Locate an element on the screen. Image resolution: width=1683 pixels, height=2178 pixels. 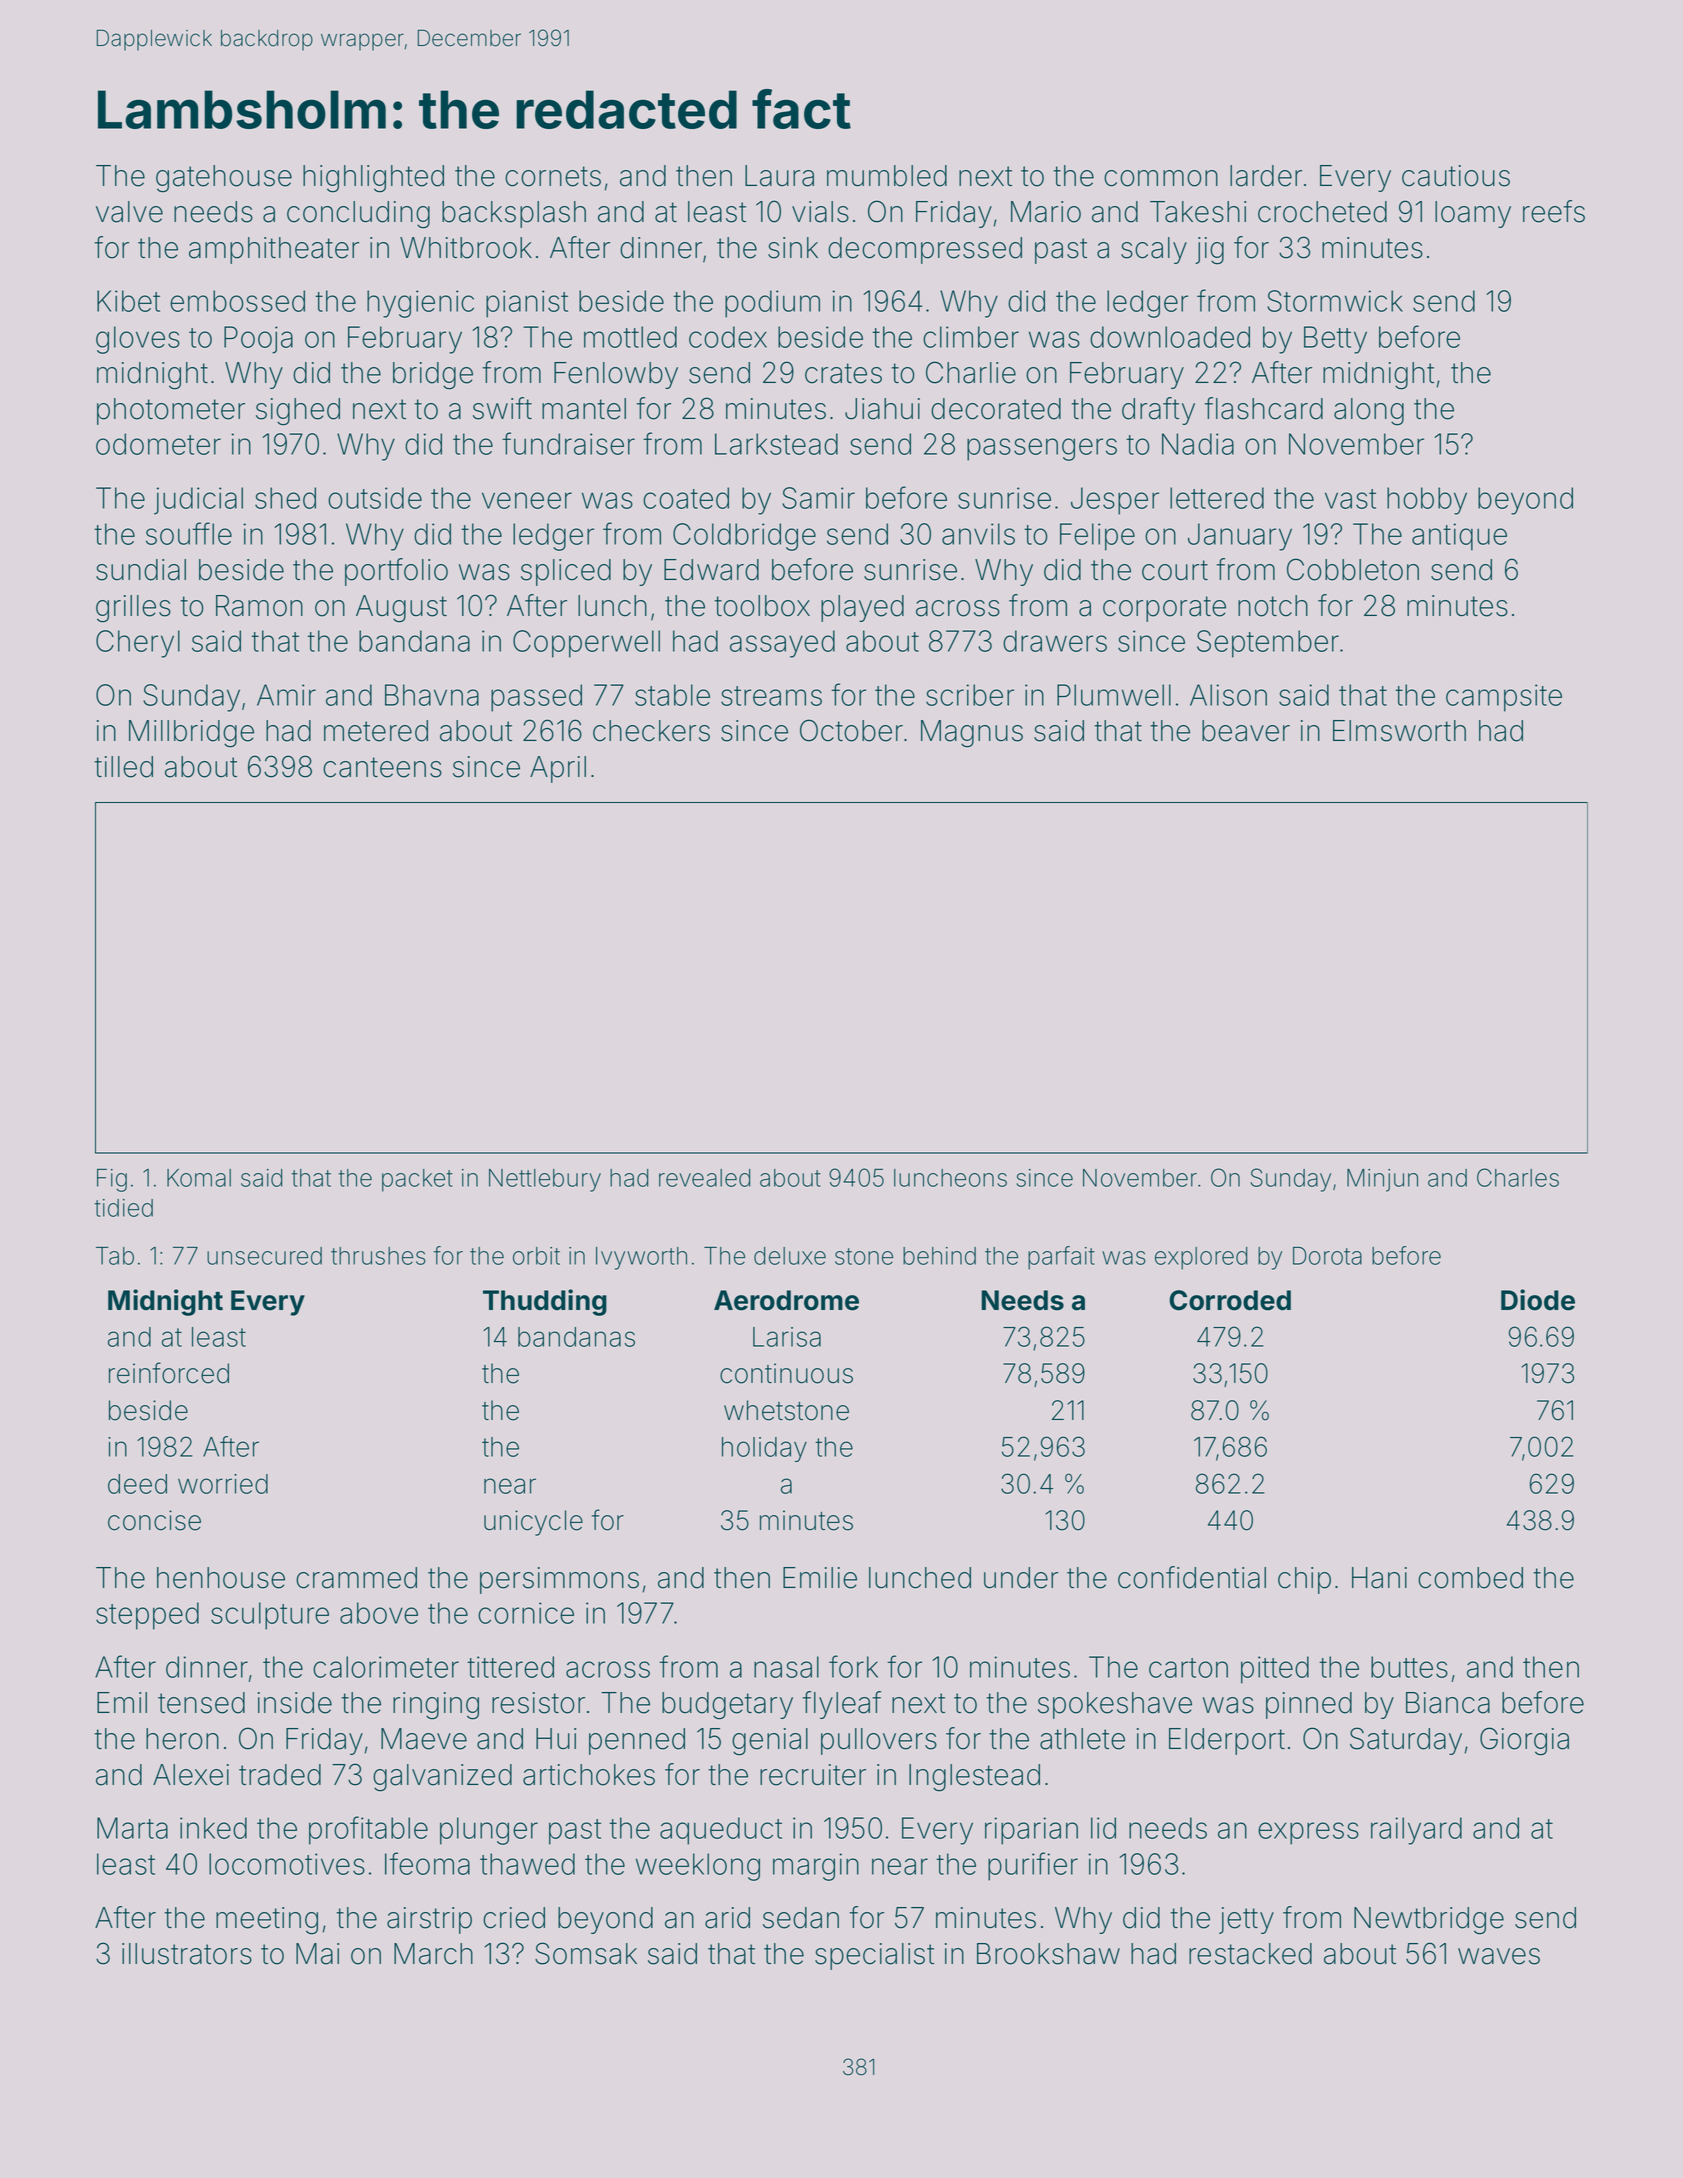
Diode is located at coordinates (1538, 1300).
